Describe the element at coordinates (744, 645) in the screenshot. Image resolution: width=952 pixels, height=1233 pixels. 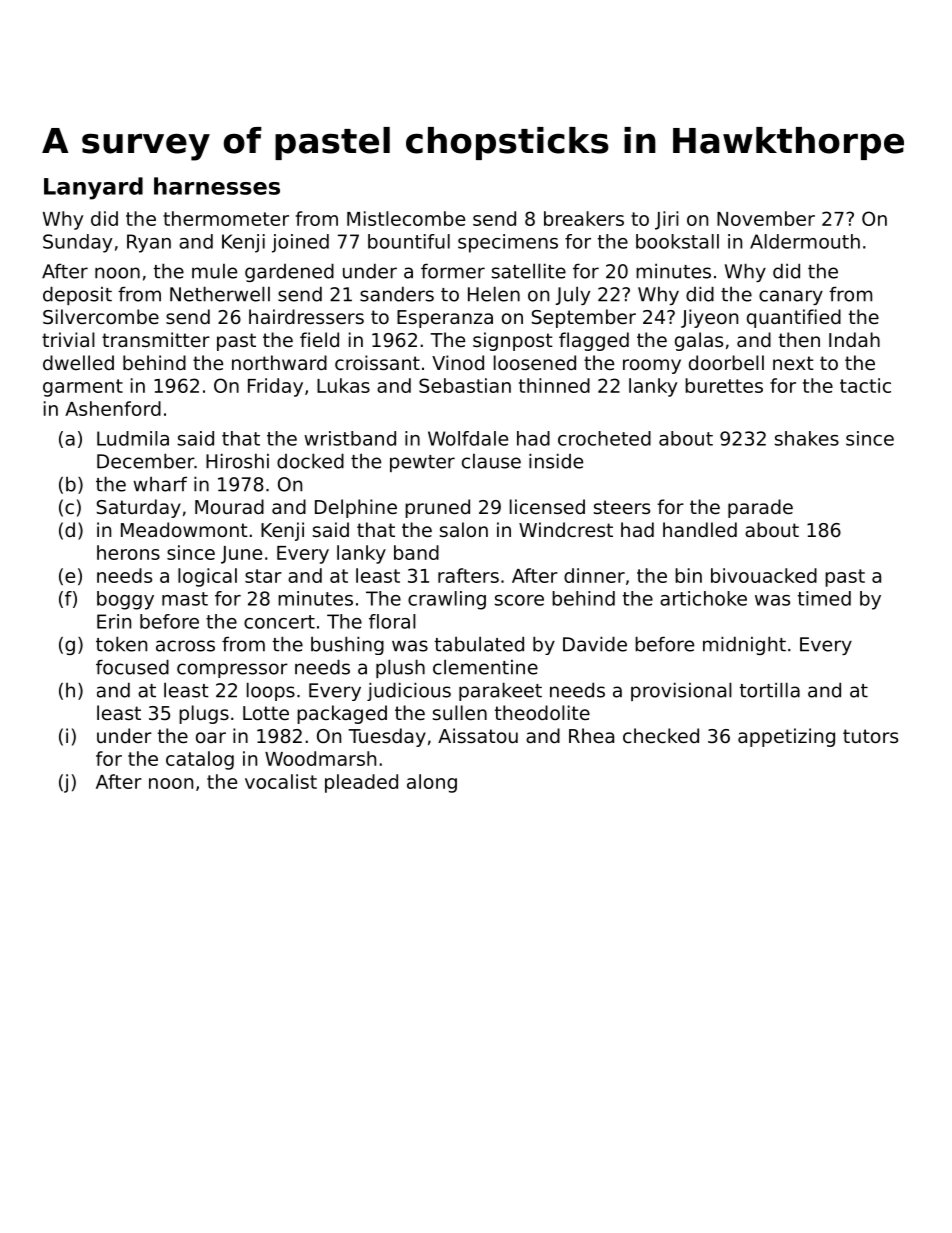
I see `midnight` at that location.
